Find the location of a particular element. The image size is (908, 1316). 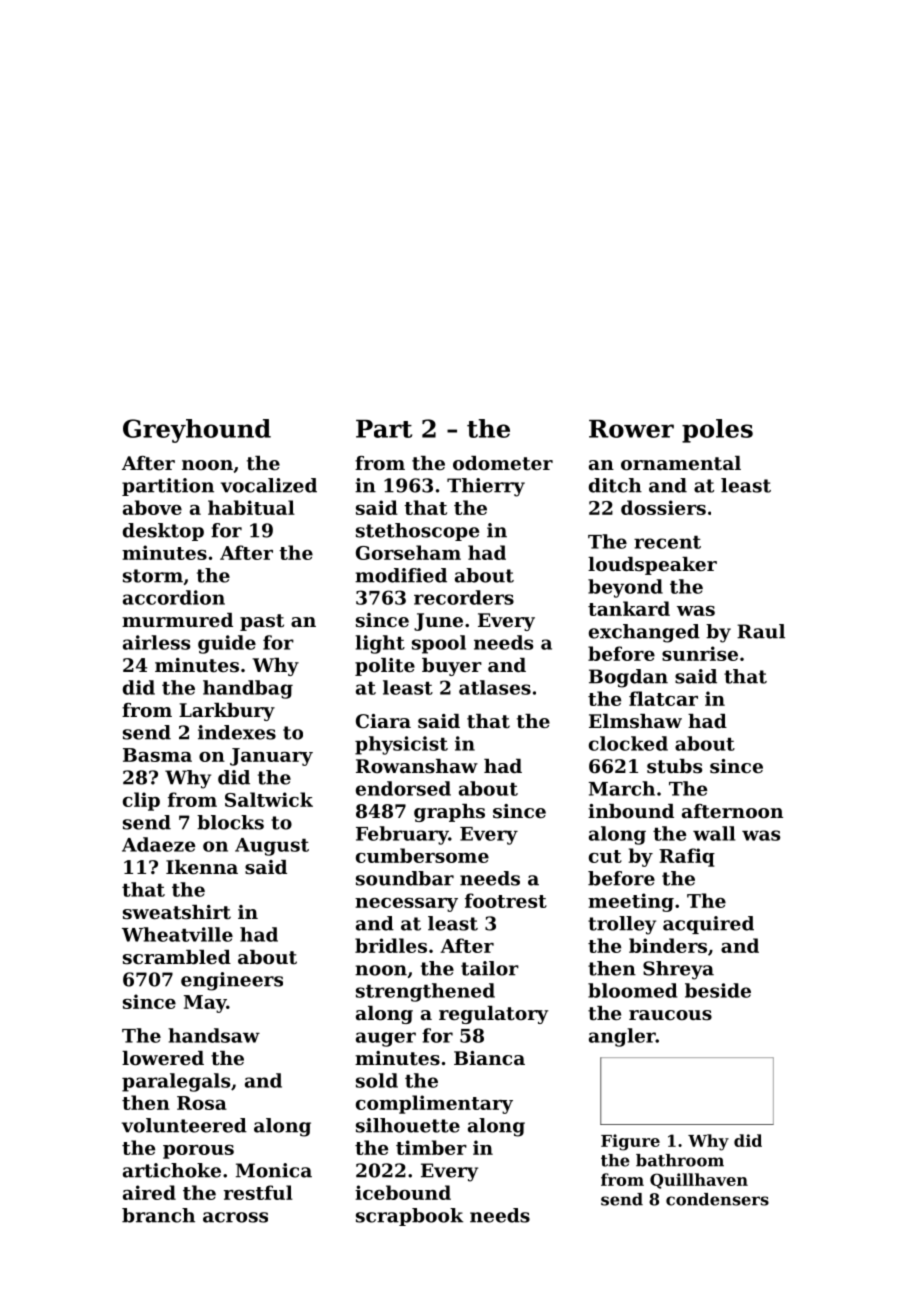

across is located at coordinates (235, 1217).
